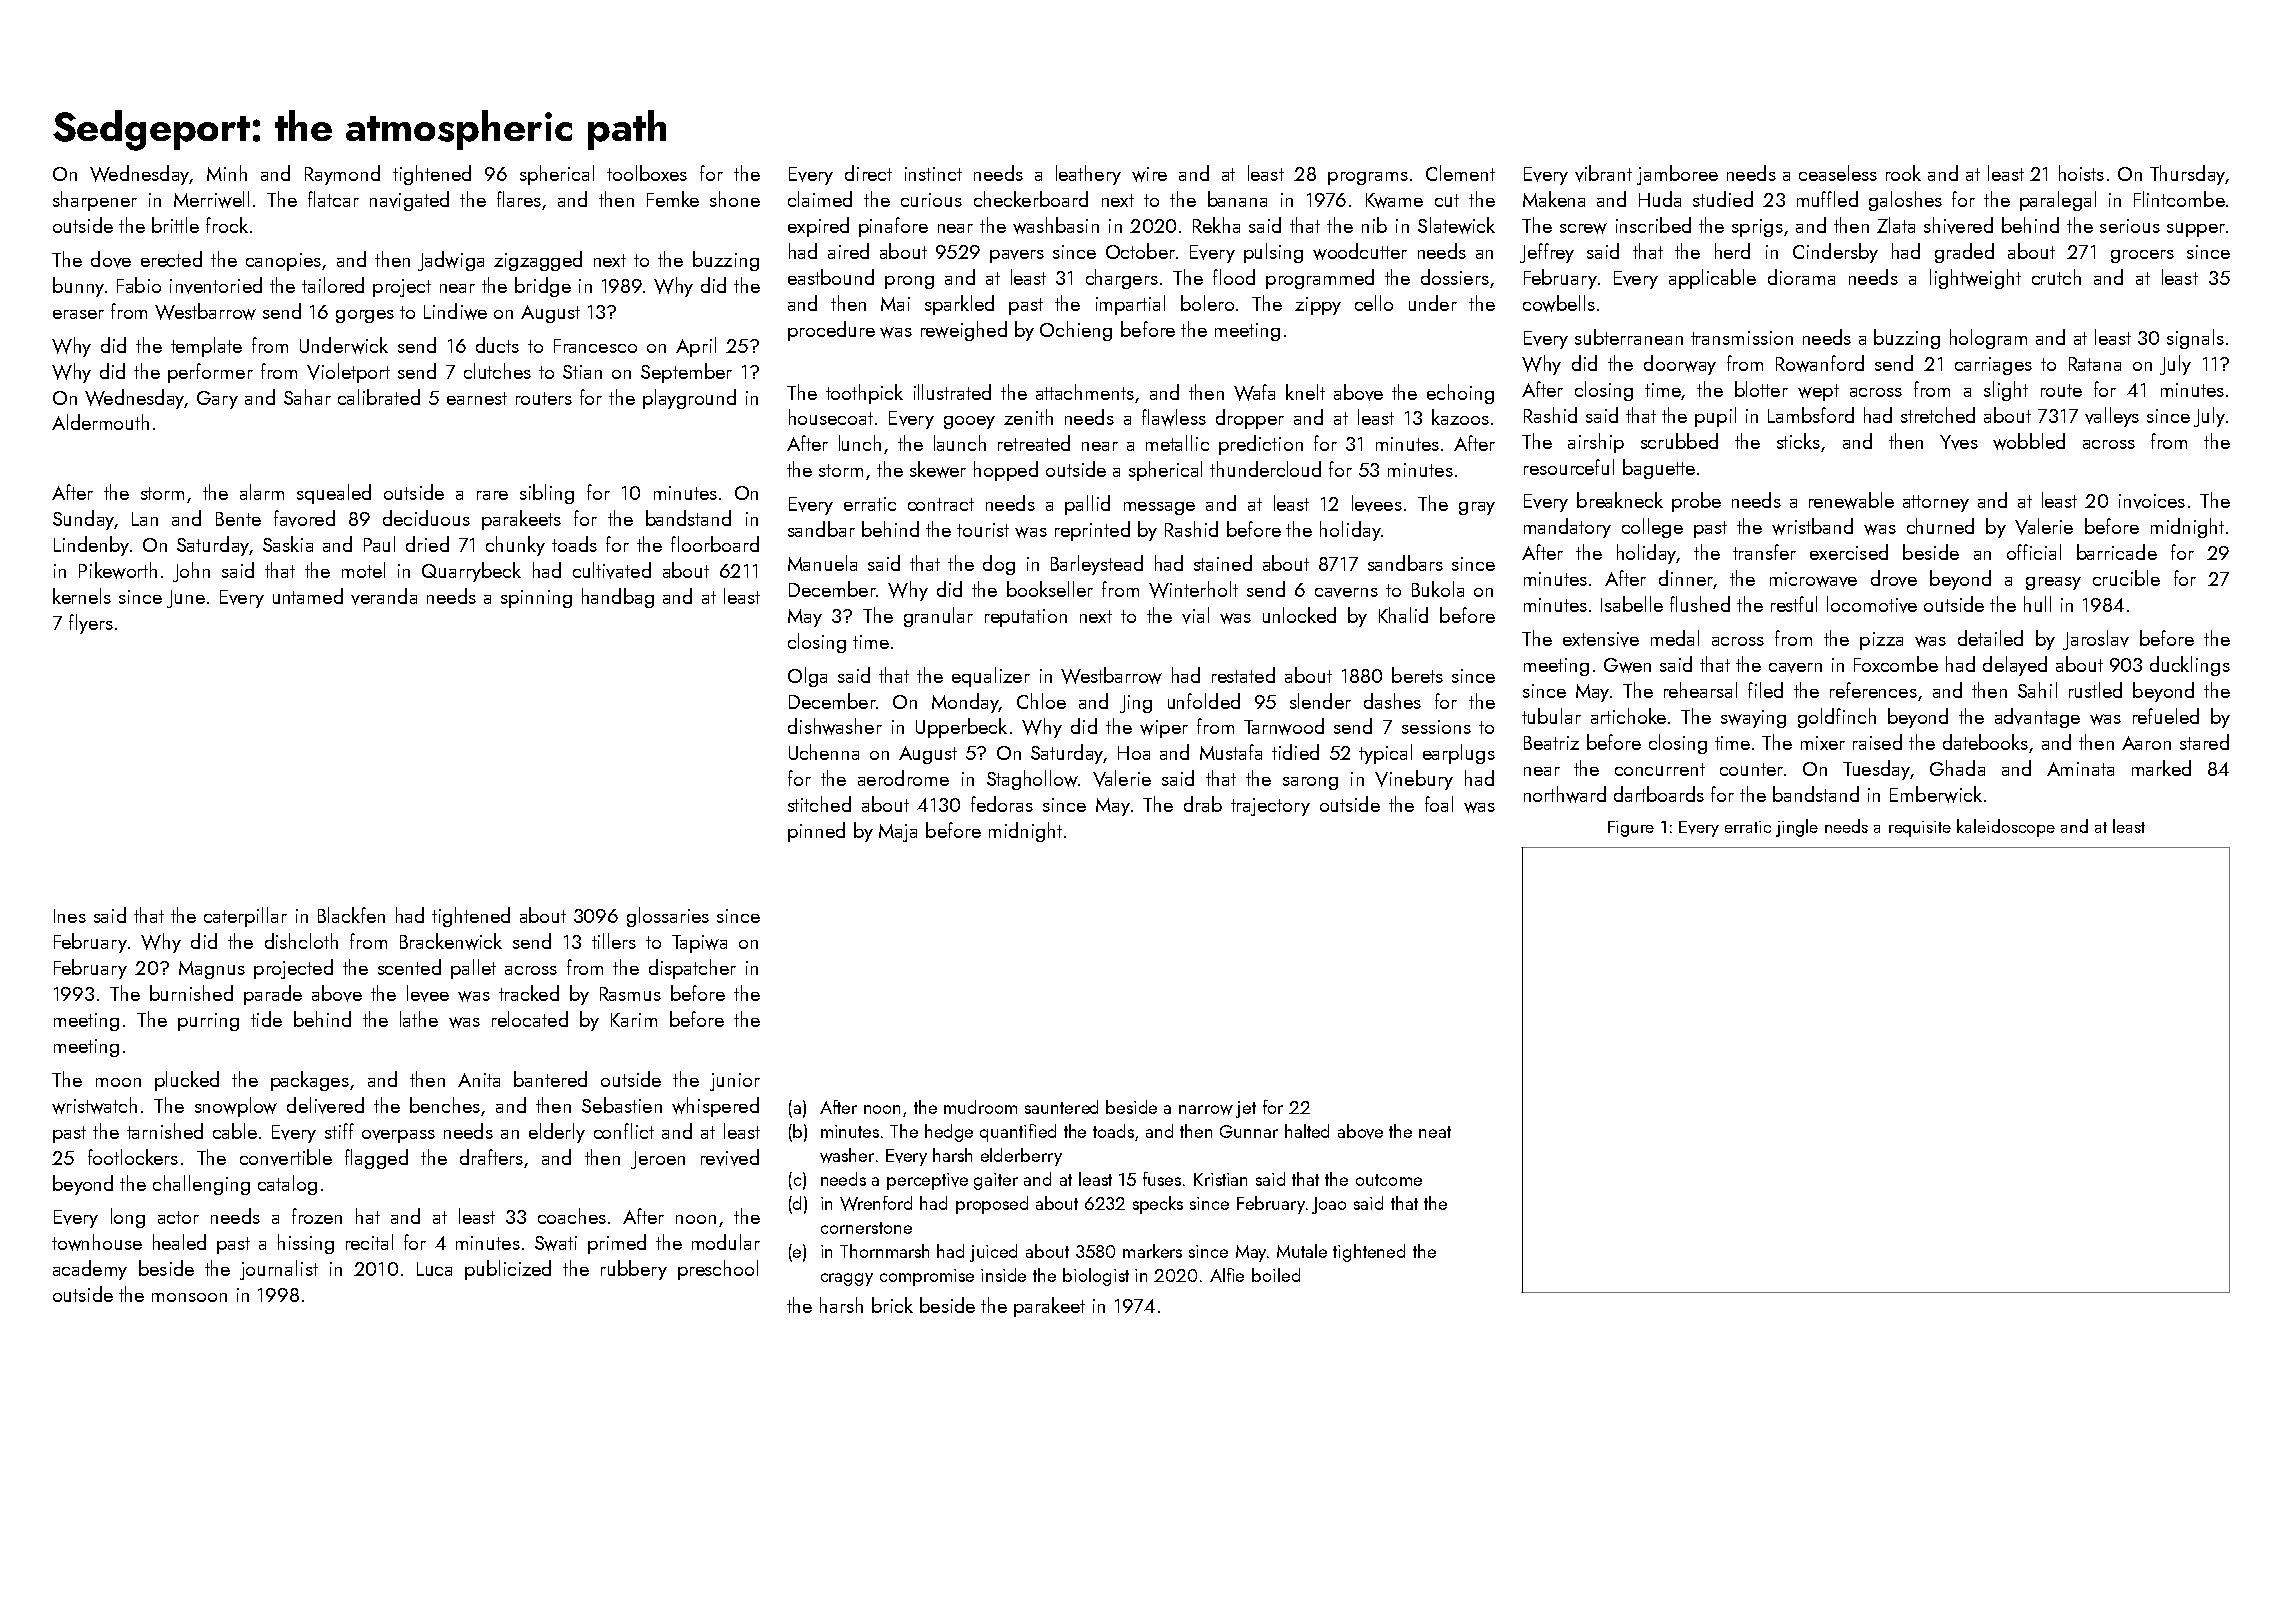 This document has height=1614, width=2282. I want to click on monsoon, so click(189, 1297).
